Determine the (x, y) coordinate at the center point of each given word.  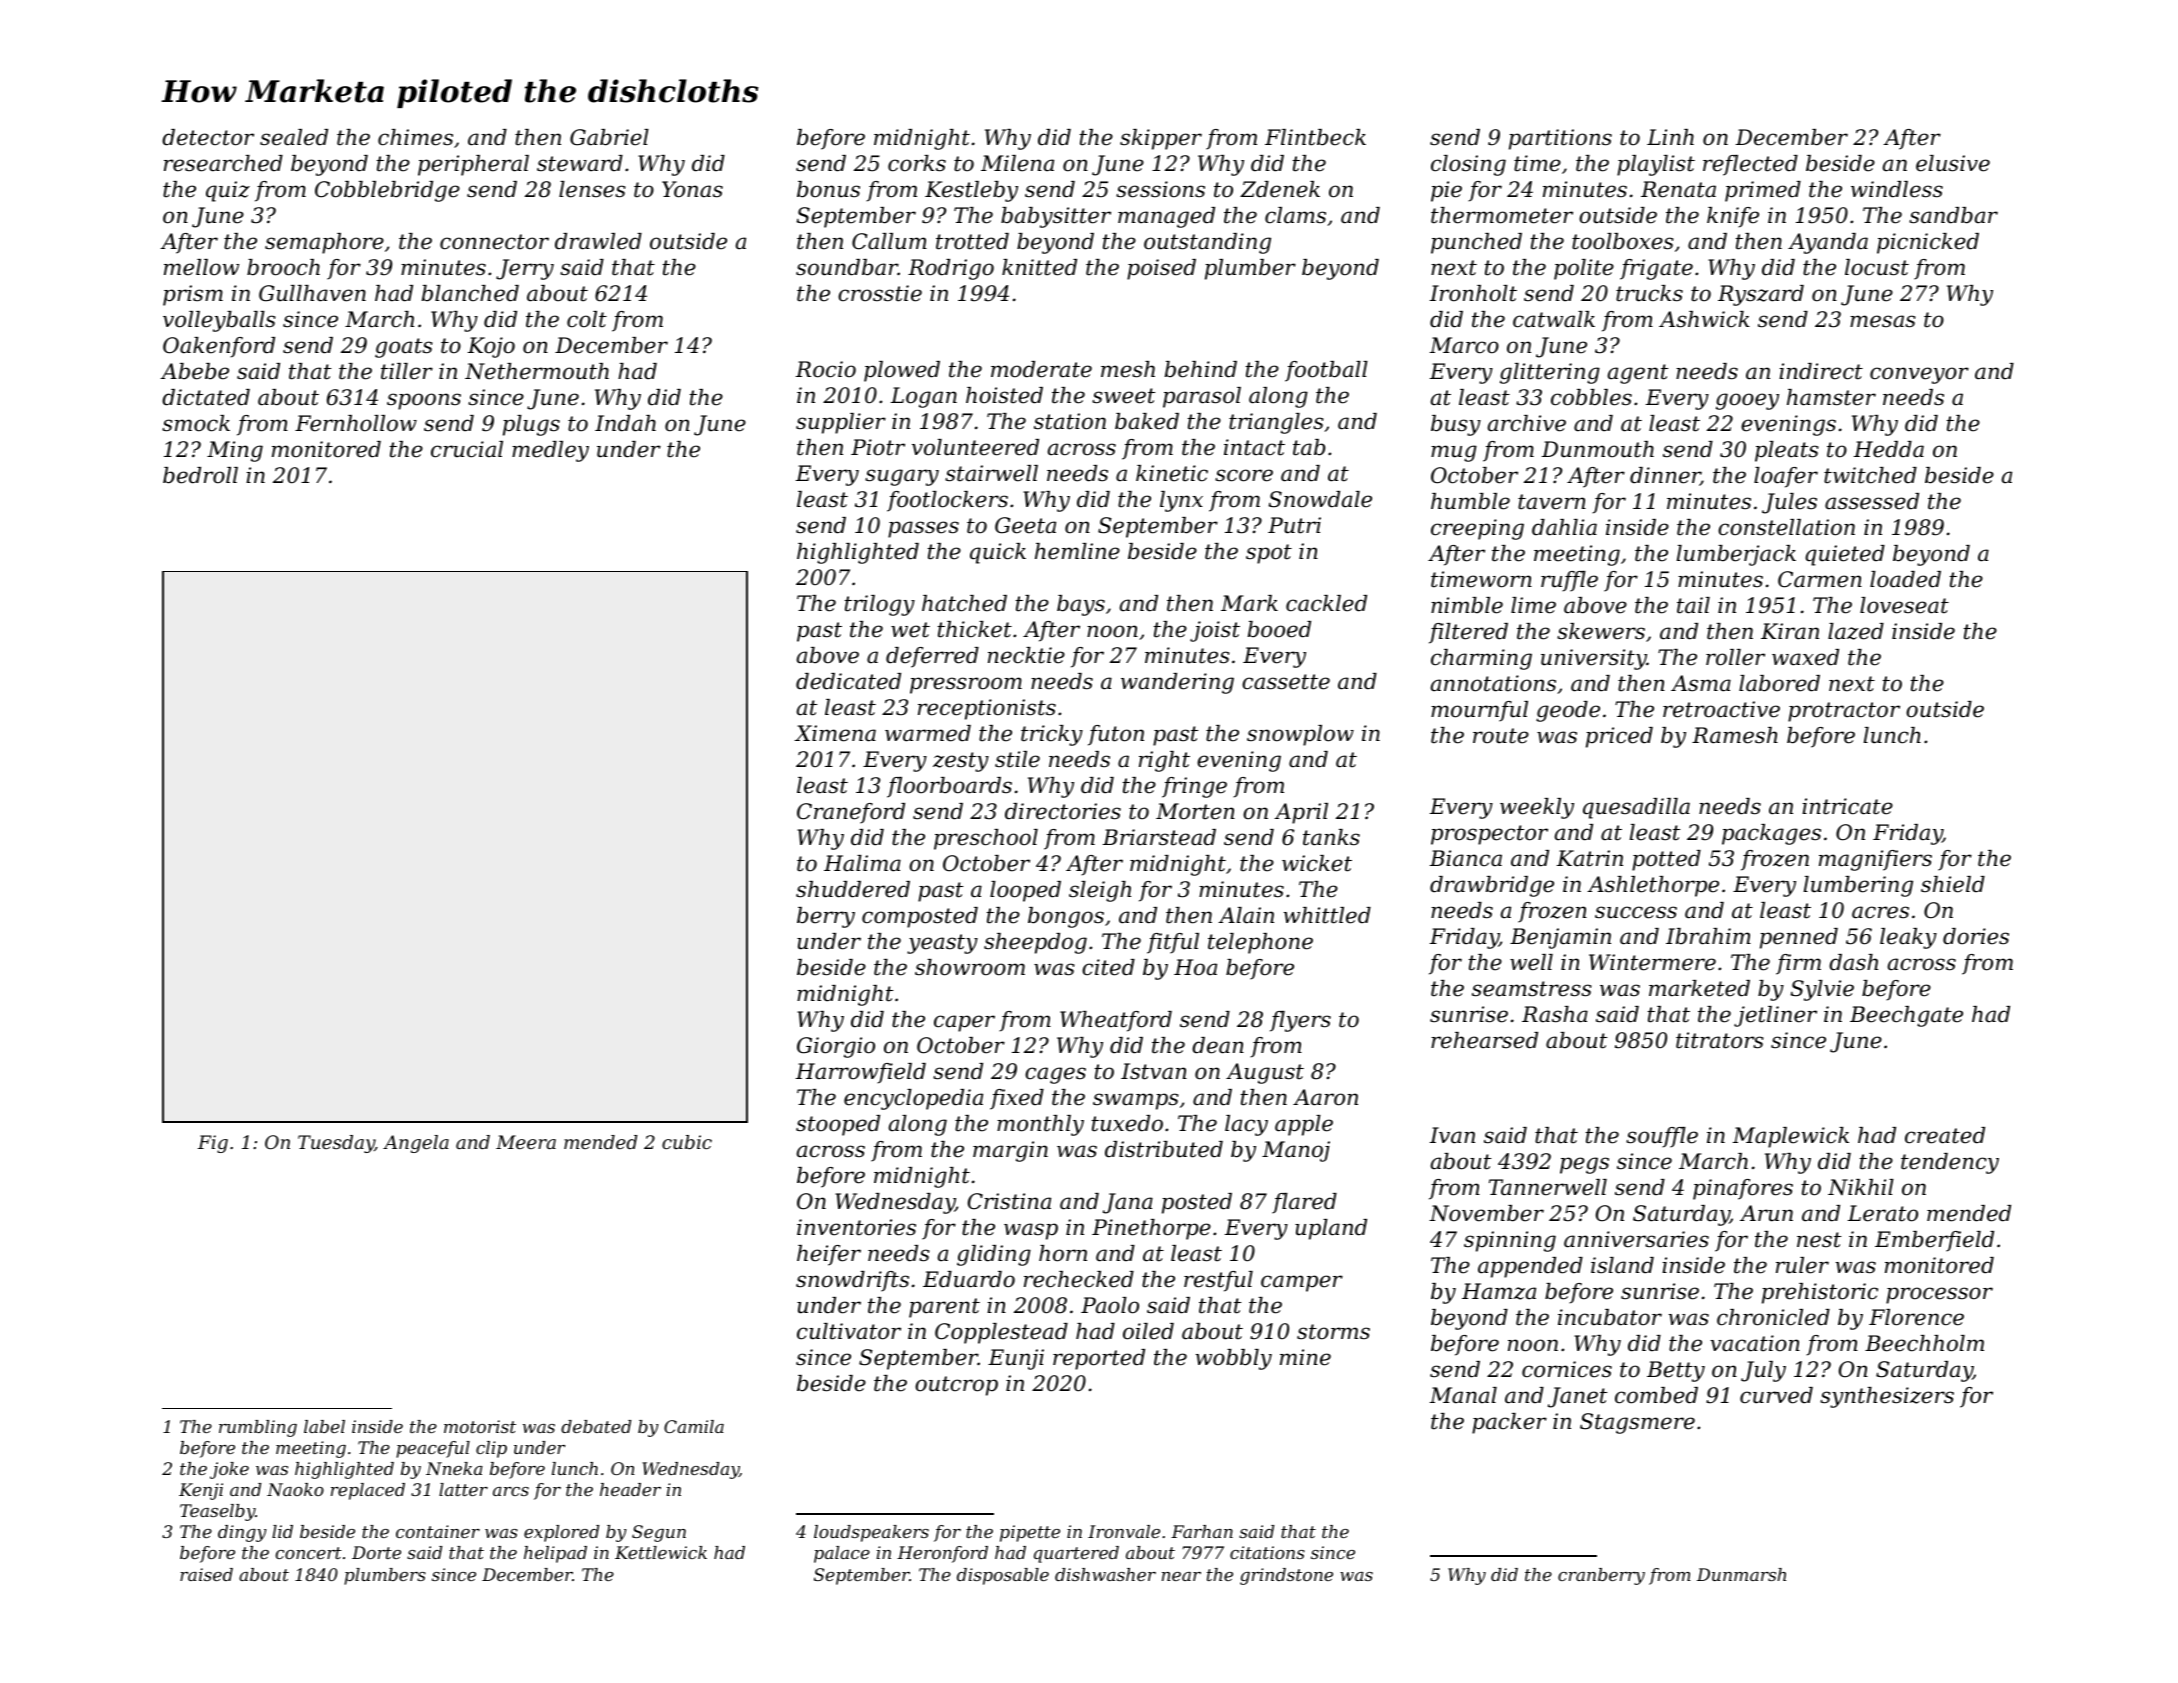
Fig (213, 1144)
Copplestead (1001, 1333)
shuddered (853, 889)
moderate (1041, 369)
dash (1853, 962)
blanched (470, 293)
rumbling (258, 1428)
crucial (467, 449)
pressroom (966, 685)
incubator (1610, 1317)
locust (1877, 267)
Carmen (1820, 579)
